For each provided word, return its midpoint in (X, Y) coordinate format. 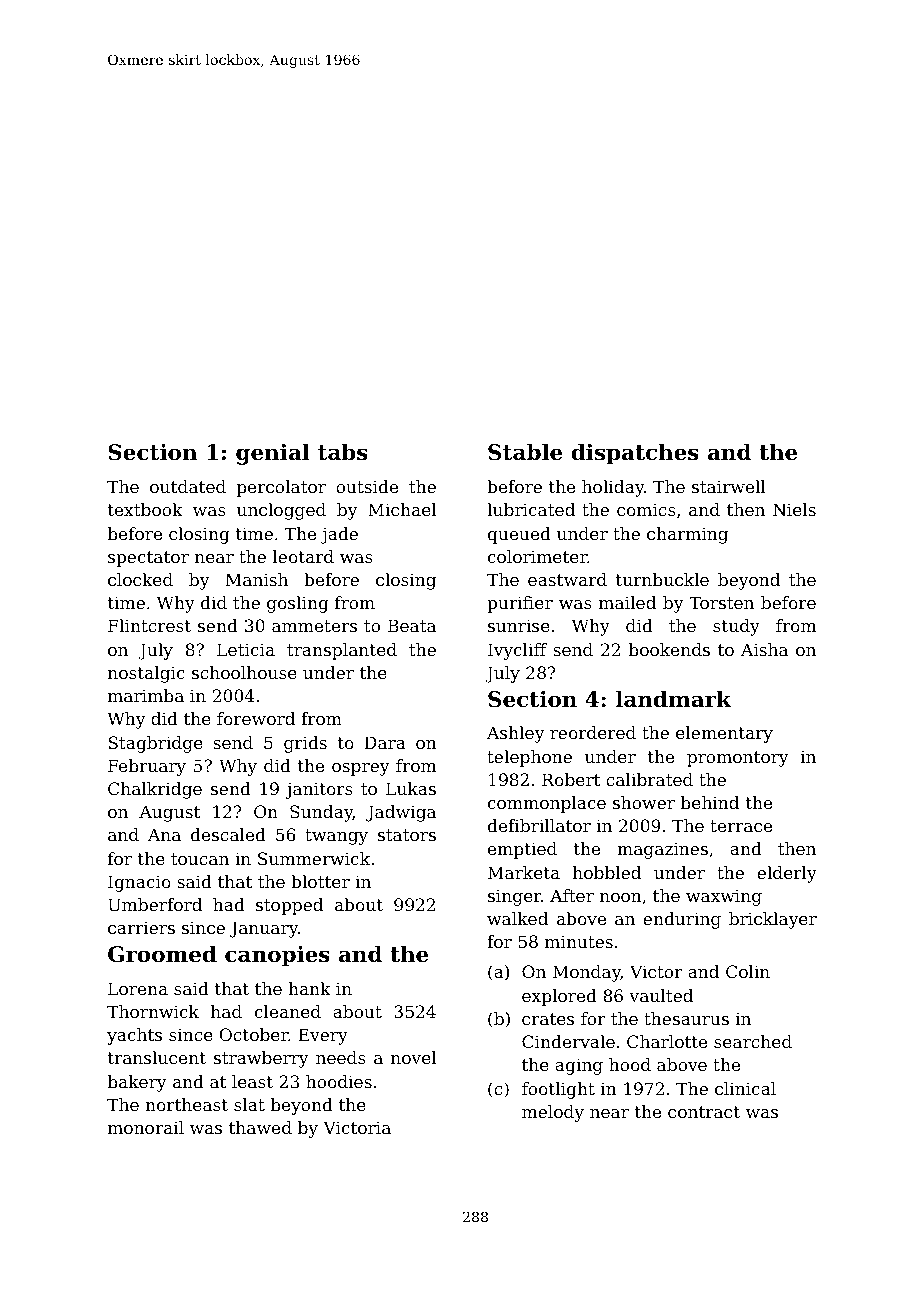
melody (553, 1113)
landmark (674, 699)
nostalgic (146, 674)
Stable (525, 452)
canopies (277, 956)
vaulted (661, 995)
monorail (146, 1127)
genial (273, 454)
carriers (141, 927)
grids (305, 744)
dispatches (635, 454)
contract (704, 1112)
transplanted (342, 651)
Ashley (516, 734)
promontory (738, 759)
